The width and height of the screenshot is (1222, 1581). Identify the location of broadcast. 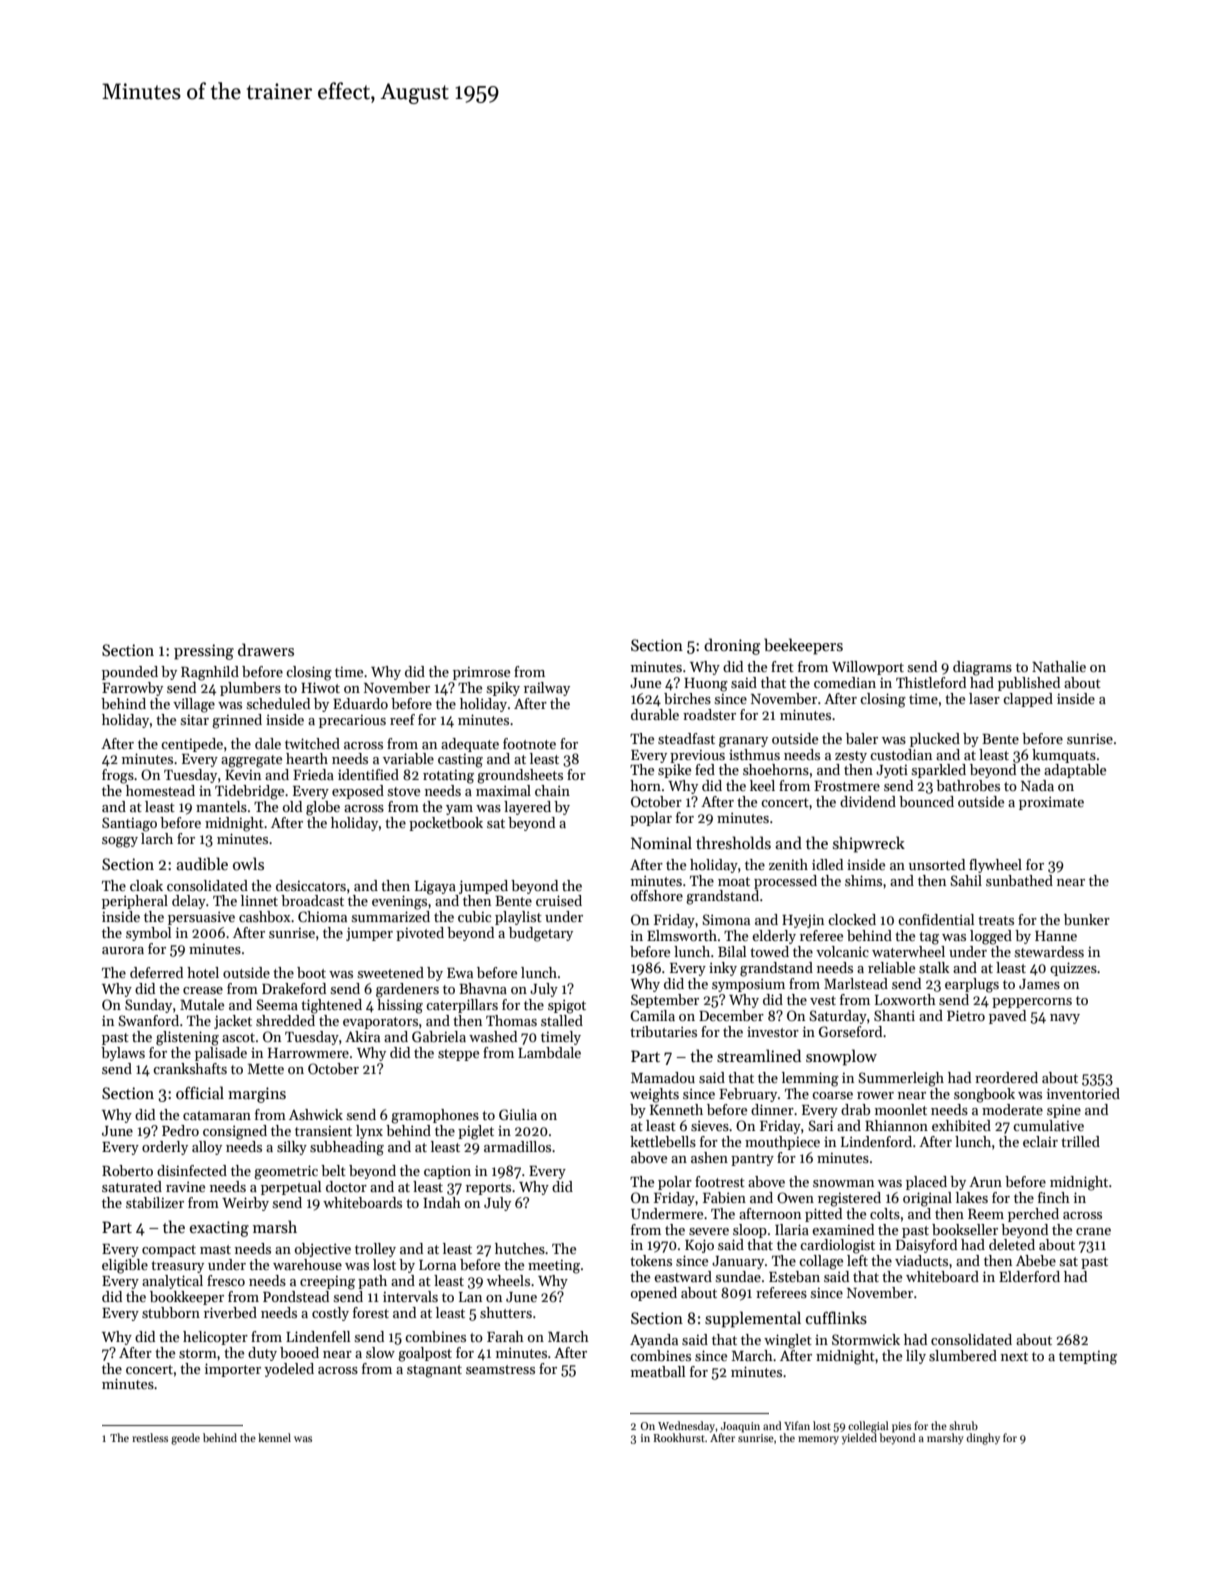
(312, 900).
